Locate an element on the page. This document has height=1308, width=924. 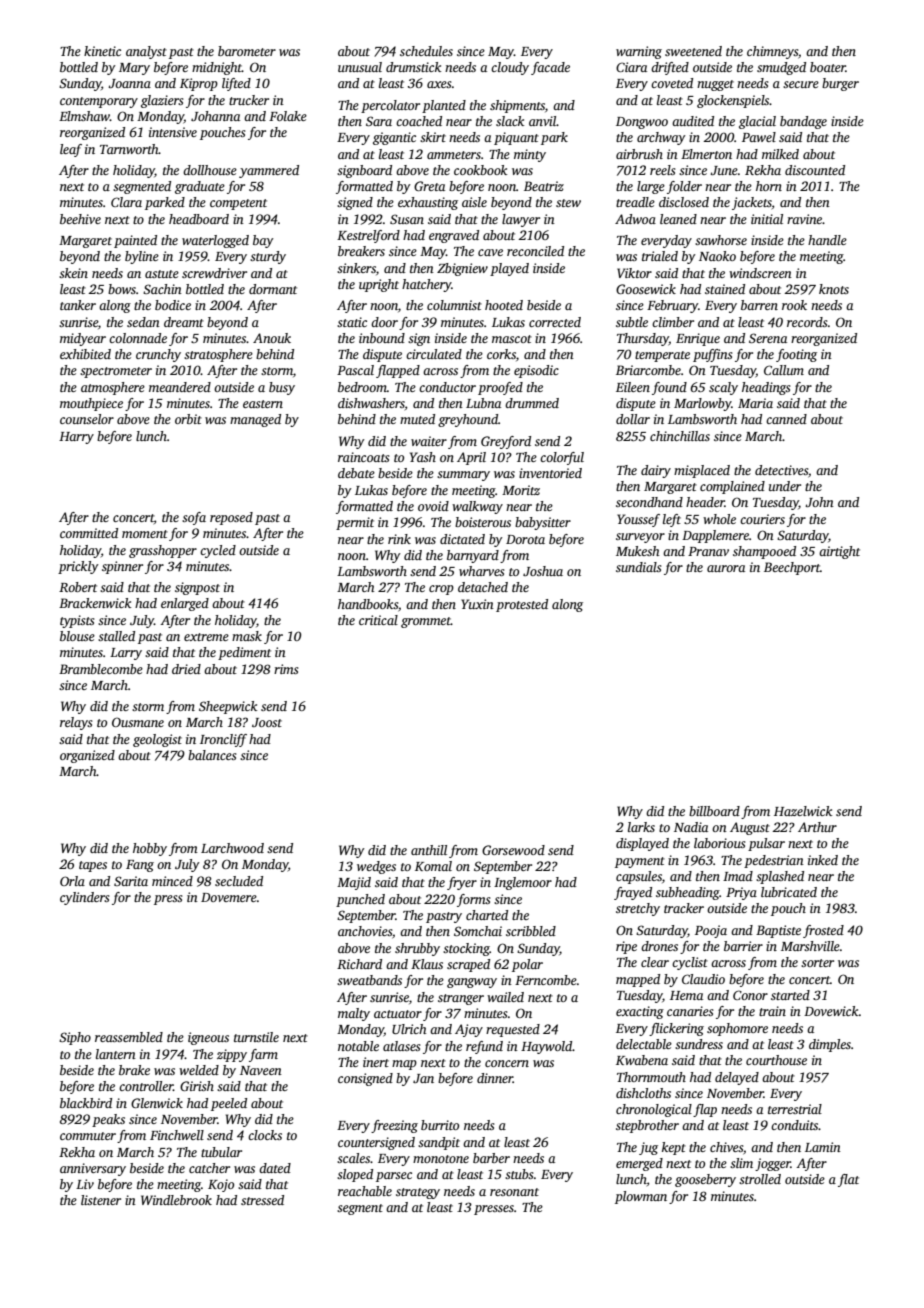
conductor is located at coordinates (447, 387).
